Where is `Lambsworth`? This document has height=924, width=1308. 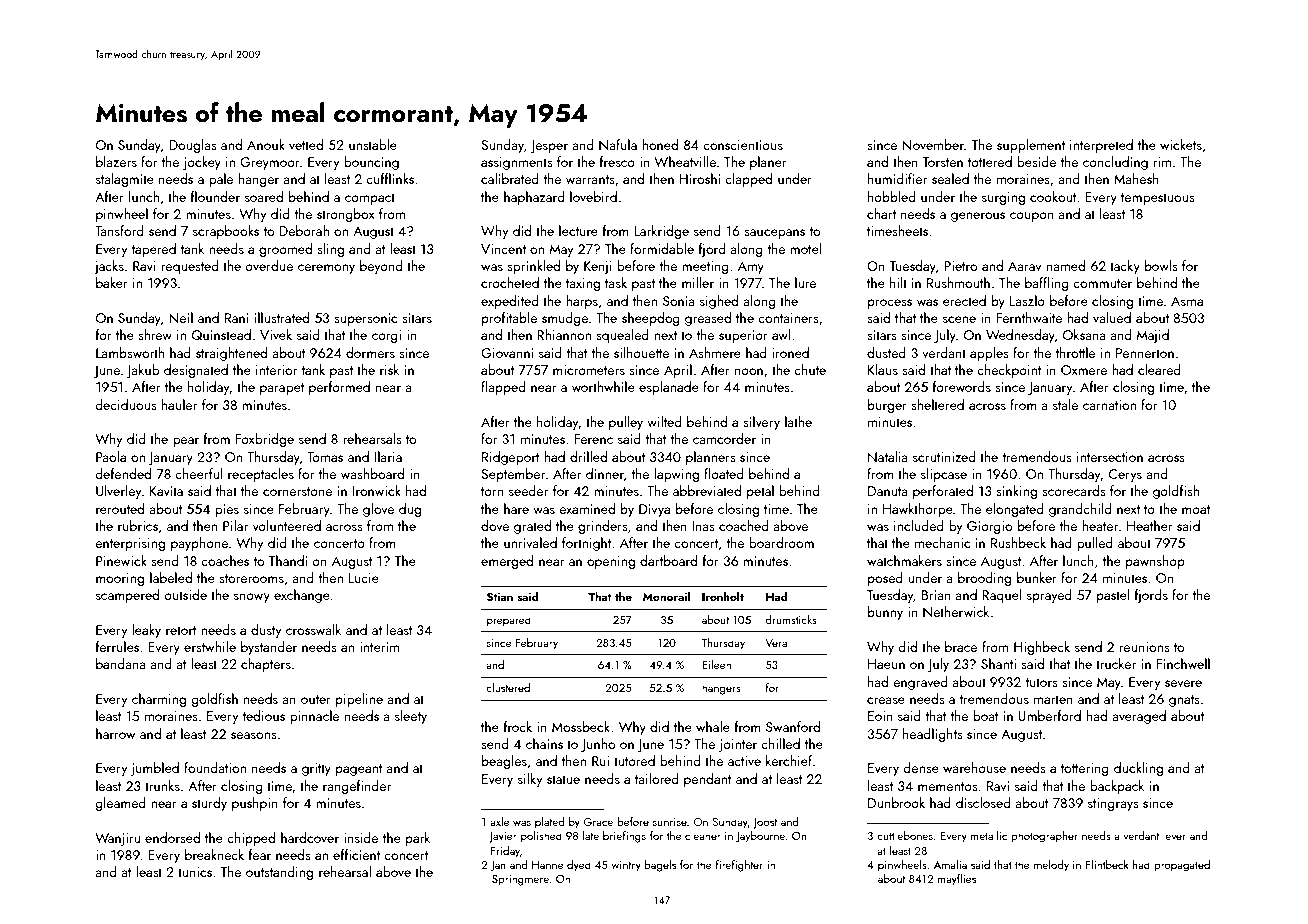 Lambsworth is located at coordinates (130, 352).
